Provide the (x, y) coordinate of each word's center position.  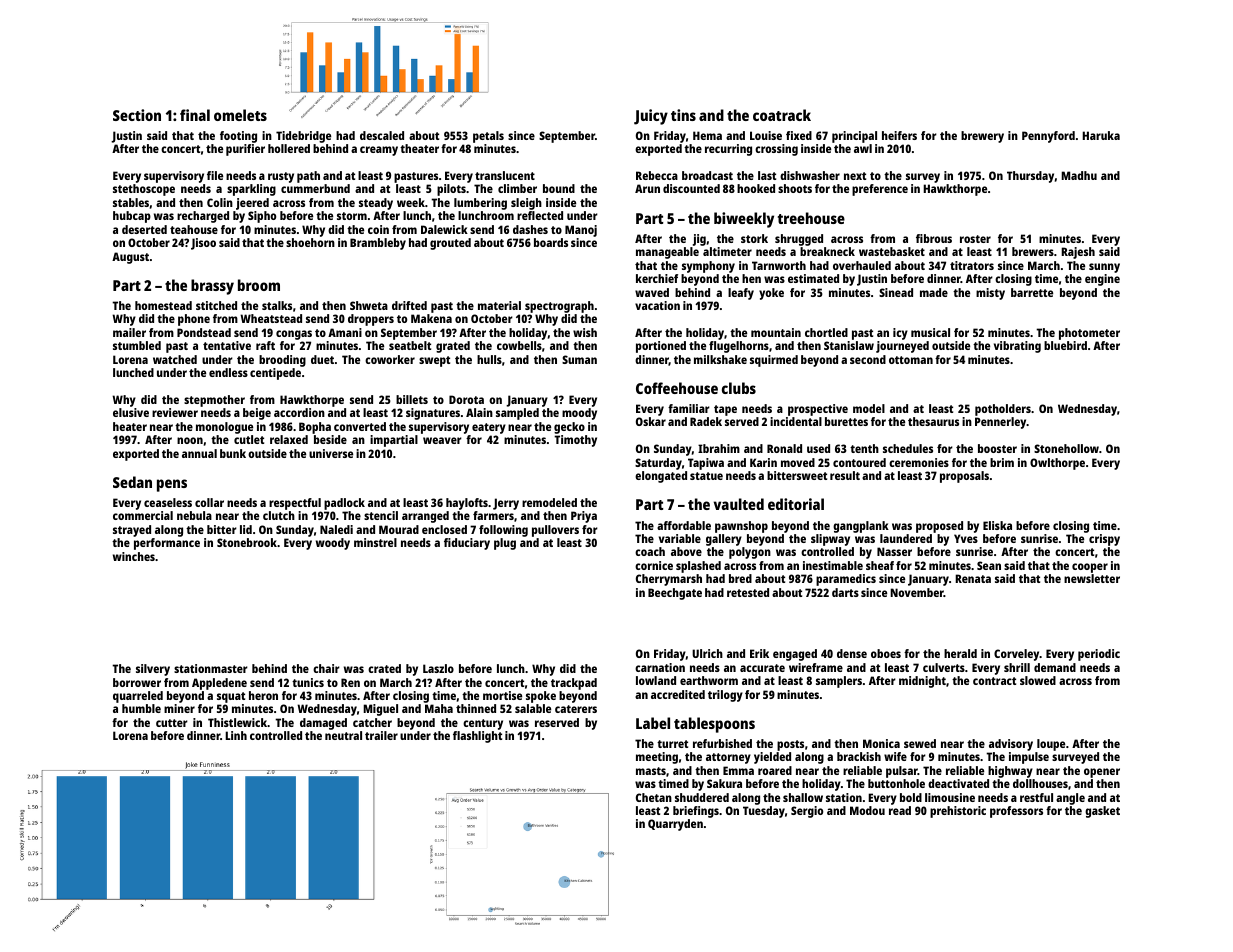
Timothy (575, 441)
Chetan (654, 797)
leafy (741, 294)
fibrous (934, 238)
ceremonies (919, 462)
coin (378, 229)
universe (331, 453)
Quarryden (675, 825)
